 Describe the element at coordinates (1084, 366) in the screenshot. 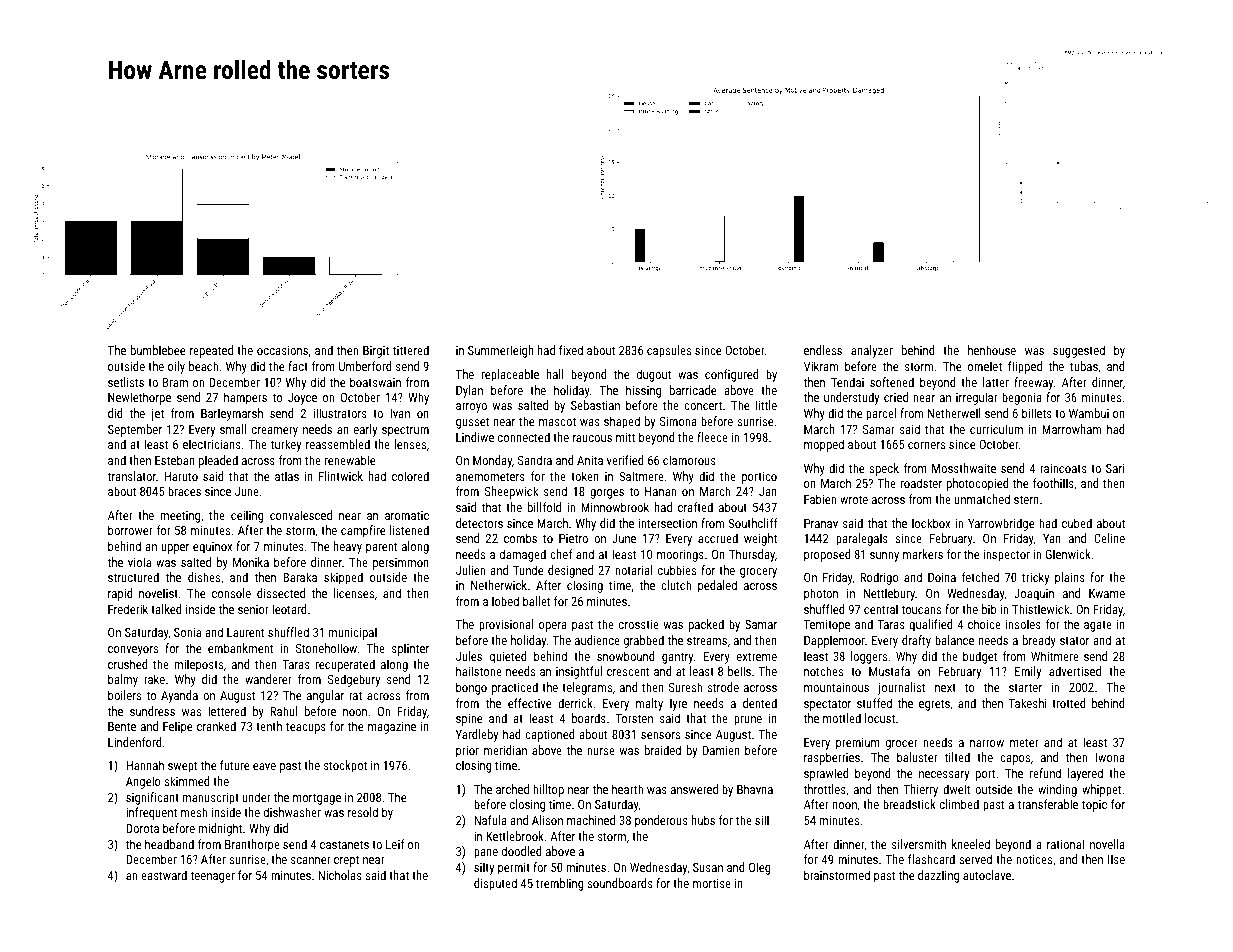

I see `tubas` at that location.
